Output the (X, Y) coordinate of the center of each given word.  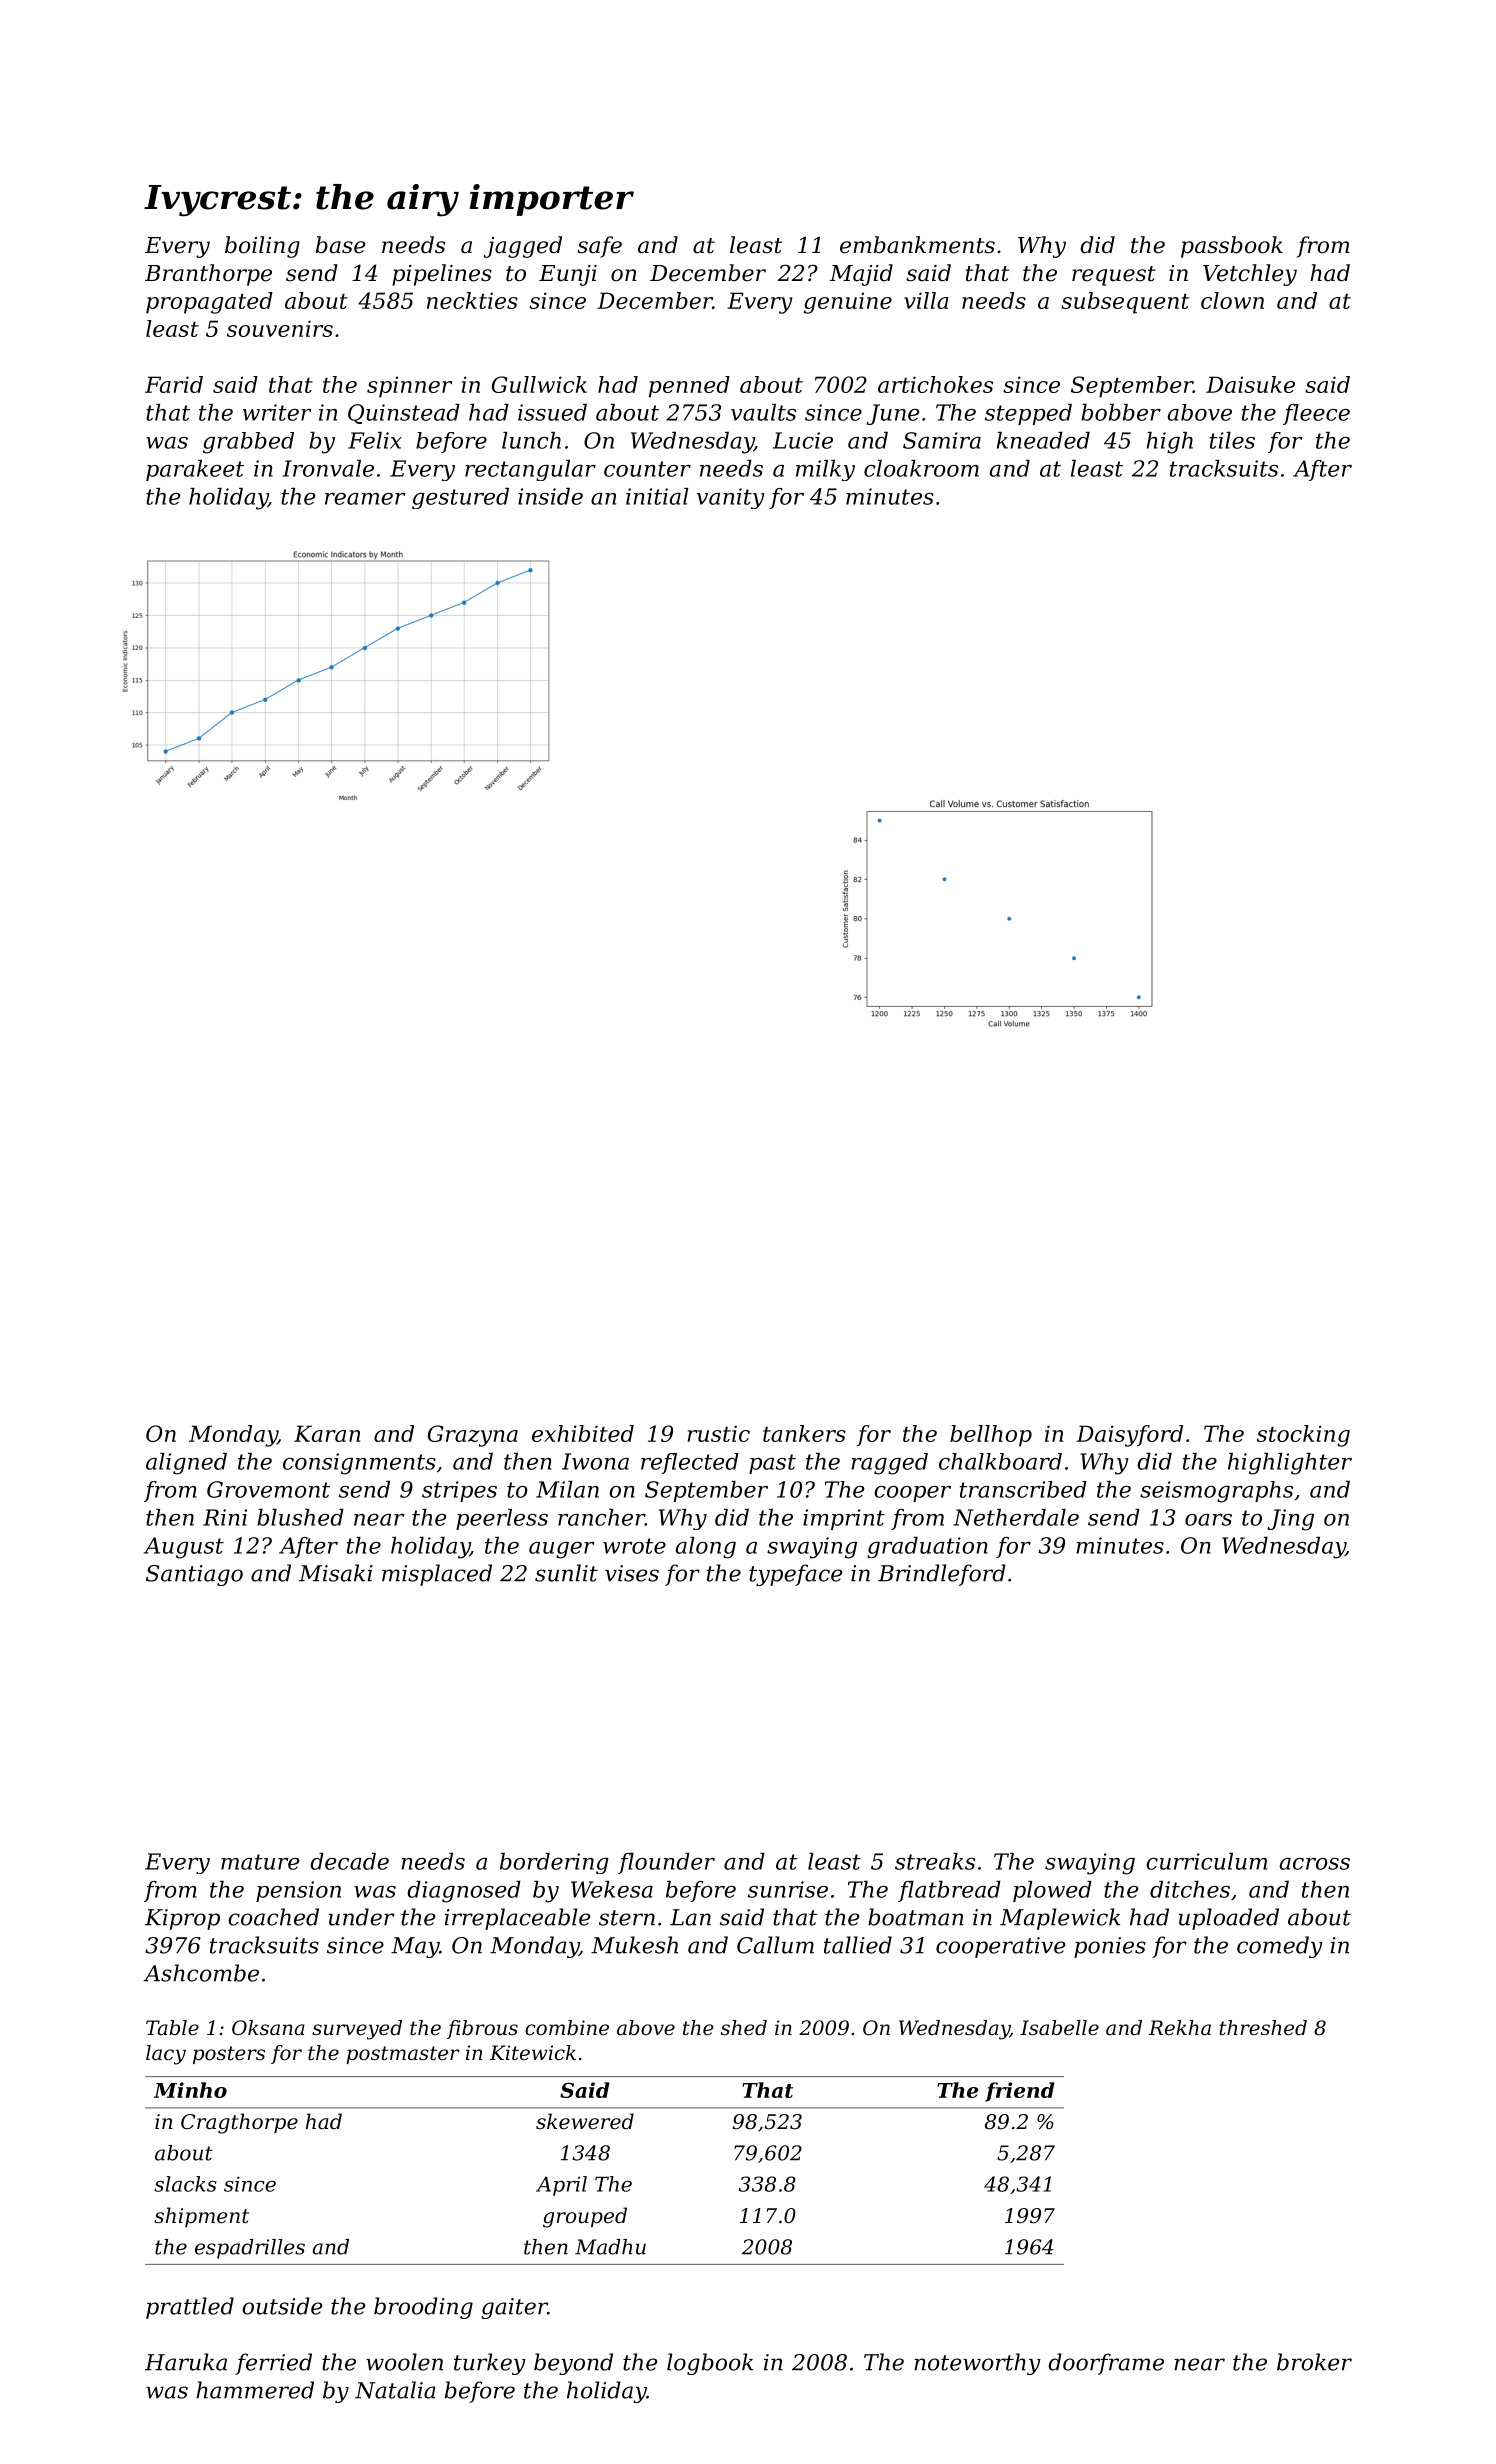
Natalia (395, 2390)
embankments (917, 245)
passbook (1232, 247)
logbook (710, 2364)
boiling (262, 247)
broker (1314, 2362)
